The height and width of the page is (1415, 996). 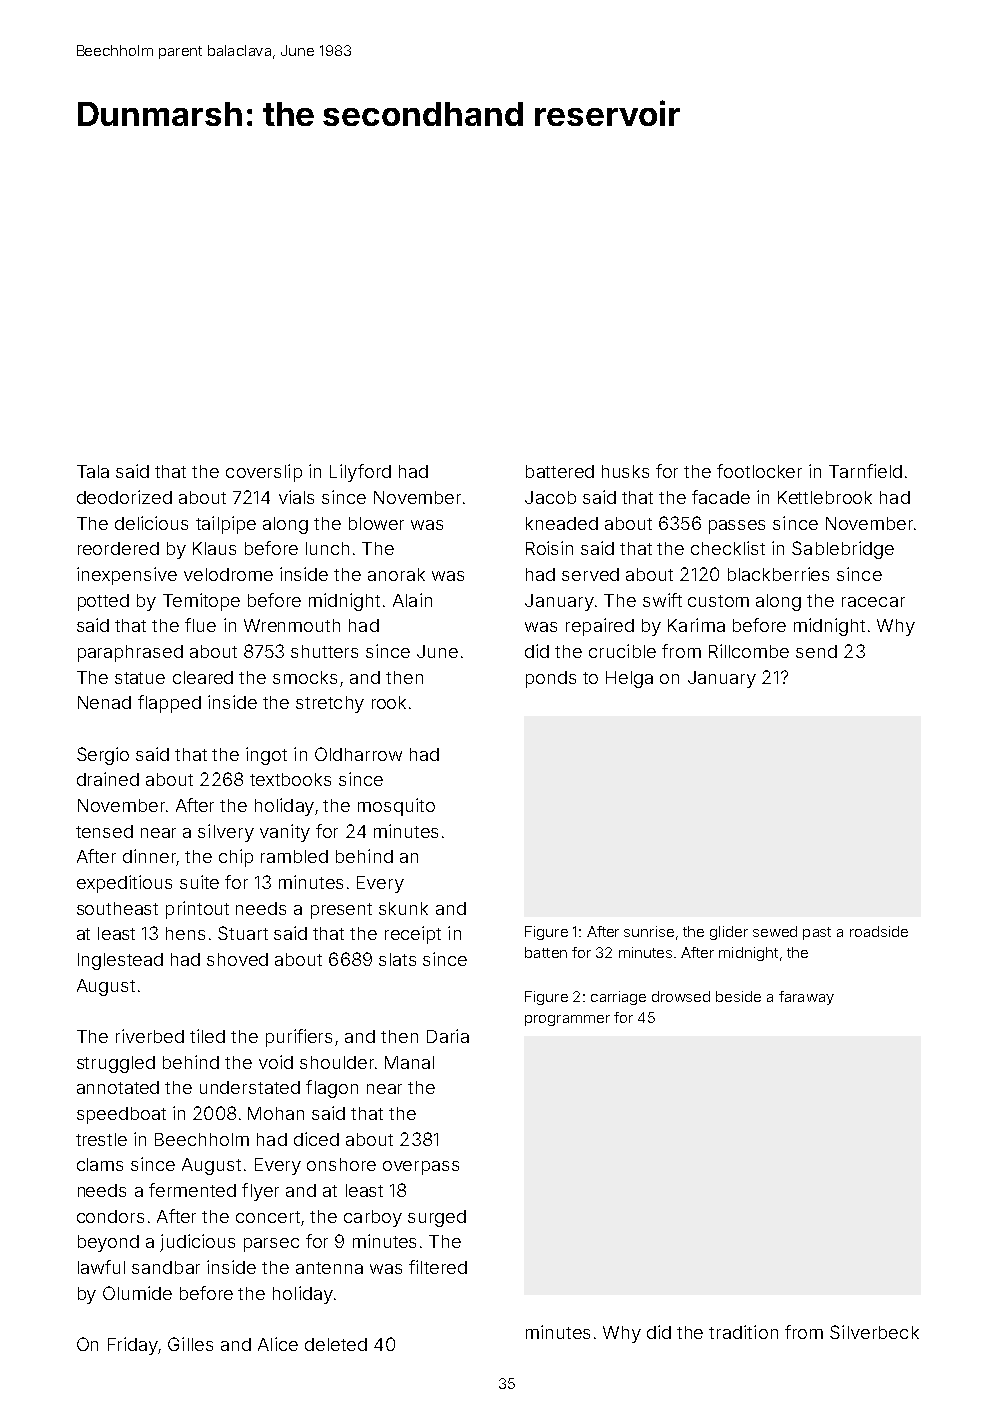 What do you see at coordinates (103, 602) in the page?
I see `potted` at bounding box center [103, 602].
